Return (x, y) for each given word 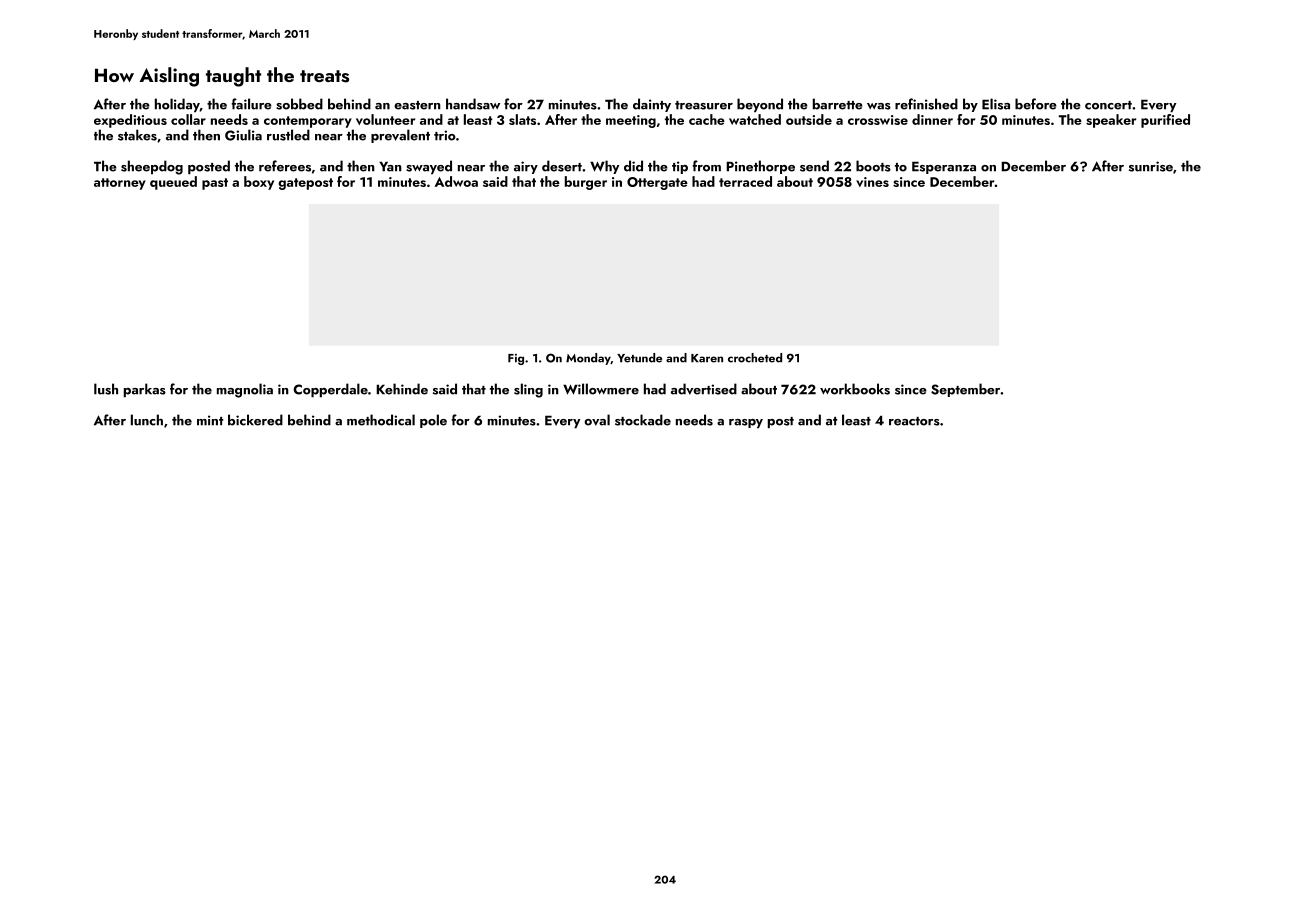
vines (872, 182)
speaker (1111, 121)
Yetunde (639, 358)
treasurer (704, 105)
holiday (177, 105)
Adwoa (456, 181)
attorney (120, 184)
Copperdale (330, 390)
